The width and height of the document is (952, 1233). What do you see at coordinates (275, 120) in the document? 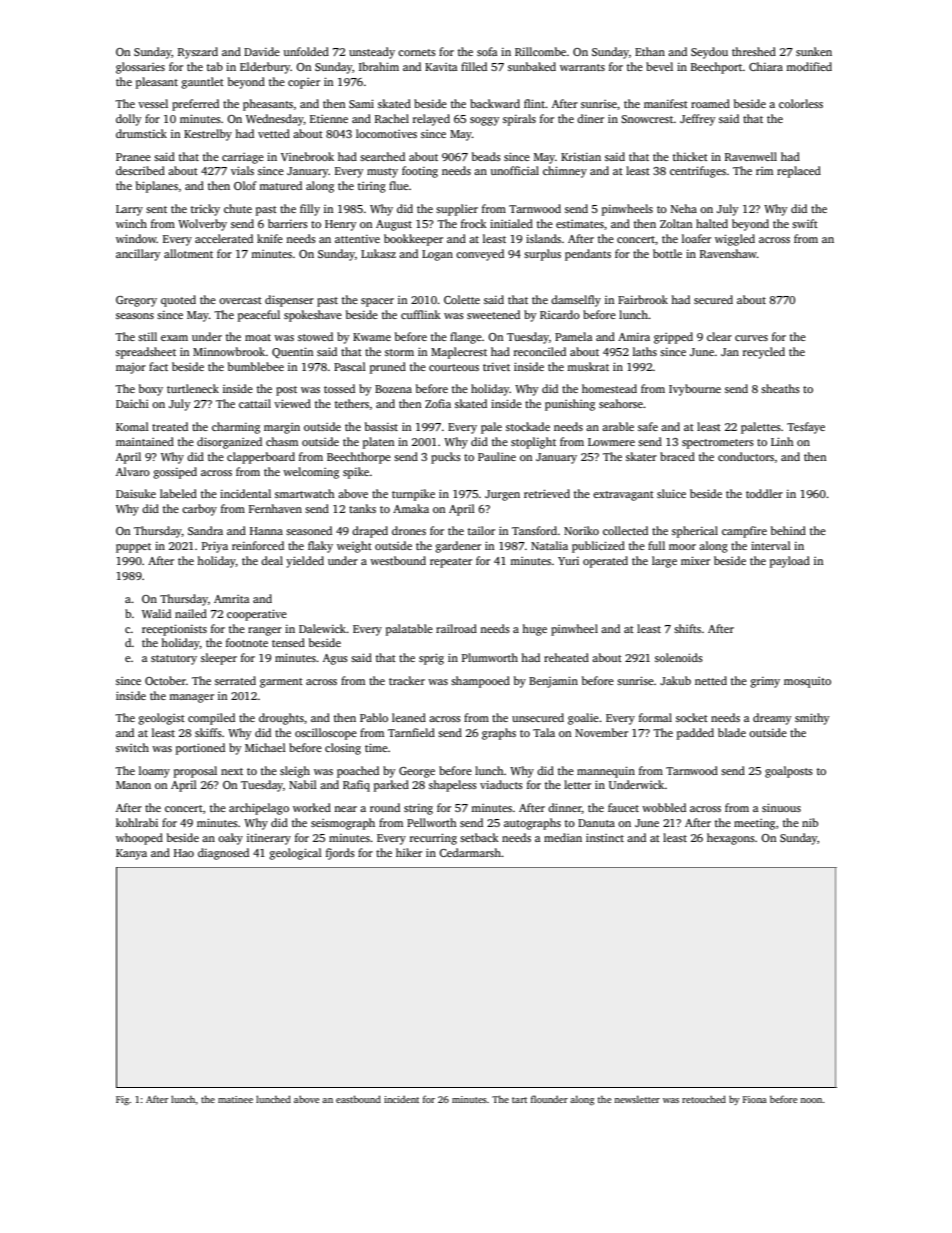
I see `Wednesday` at bounding box center [275, 120].
